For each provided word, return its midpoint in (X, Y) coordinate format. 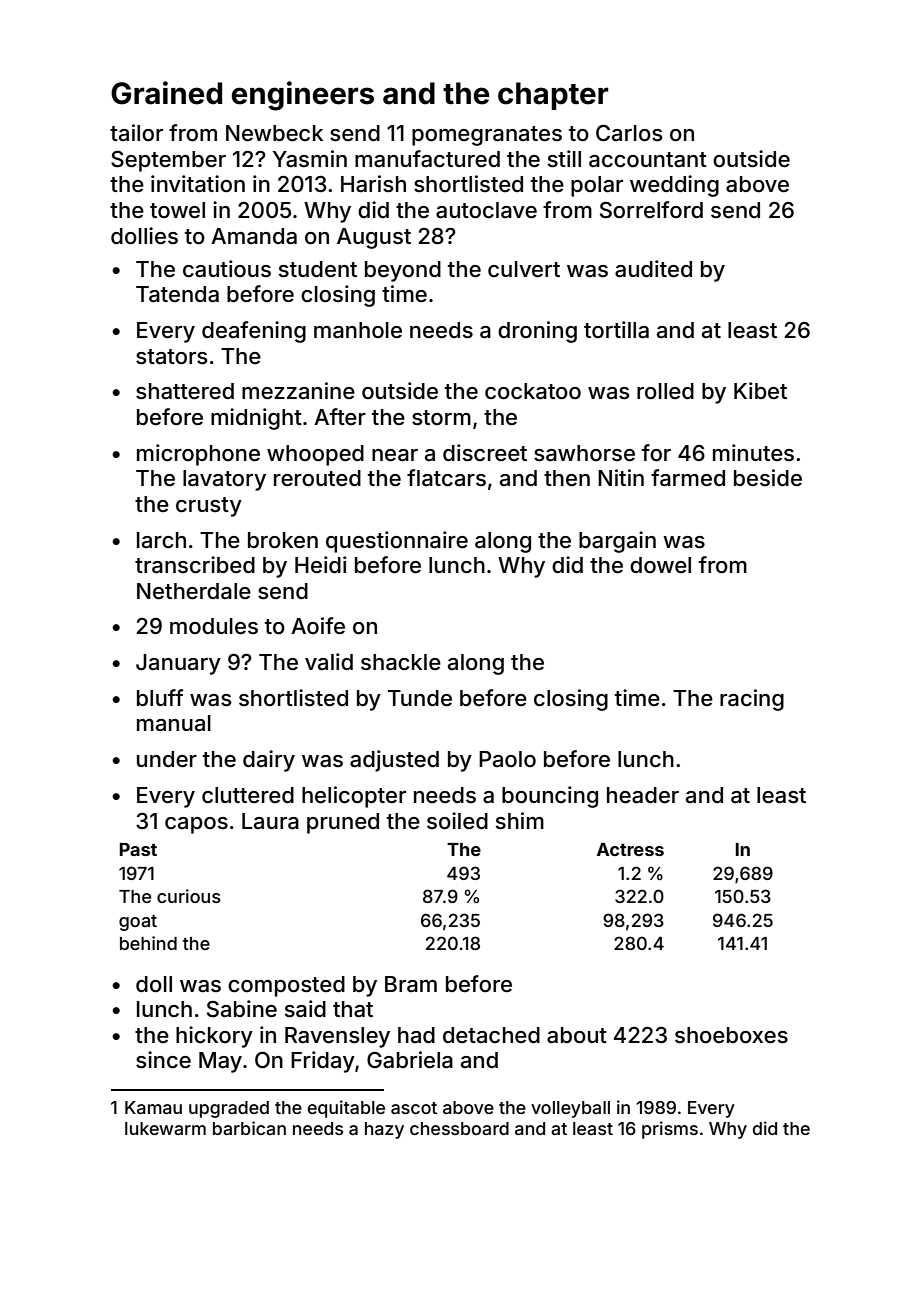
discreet (485, 453)
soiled (457, 821)
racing (752, 700)
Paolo (507, 759)
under (167, 759)
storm (441, 418)
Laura (270, 821)
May (220, 1062)
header (643, 795)
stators (172, 357)
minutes (753, 452)
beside (768, 478)
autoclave (486, 210)
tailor (136, 133)
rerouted (317, 478)
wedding (674, 186)
